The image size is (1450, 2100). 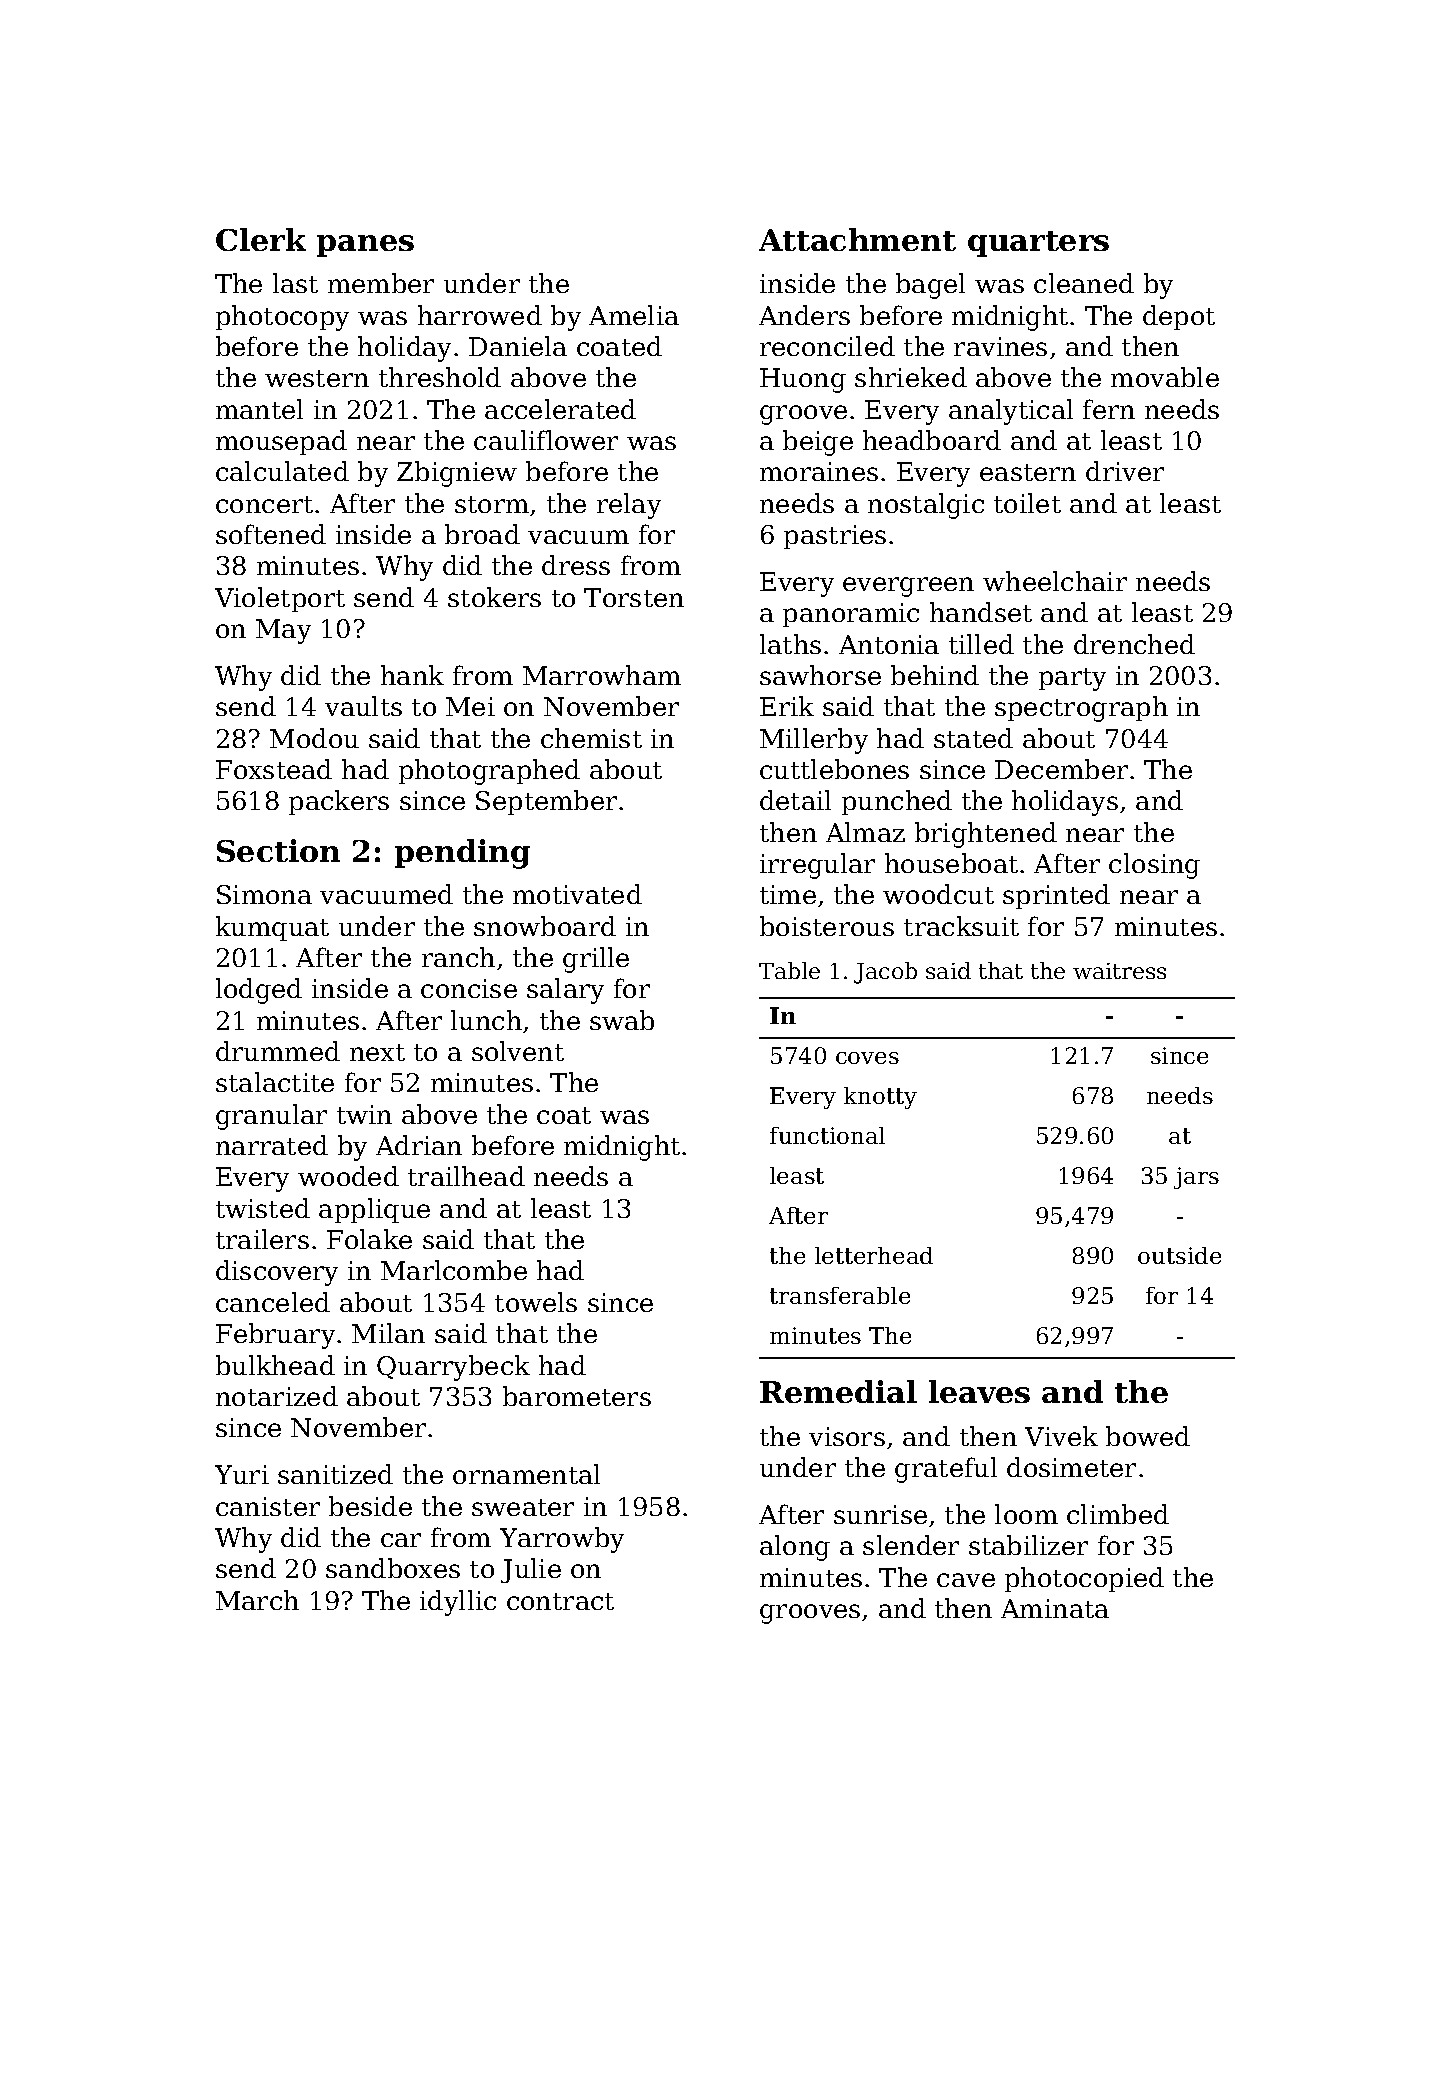 I want to click on bulkhead, so click(x=275, y=1365).
